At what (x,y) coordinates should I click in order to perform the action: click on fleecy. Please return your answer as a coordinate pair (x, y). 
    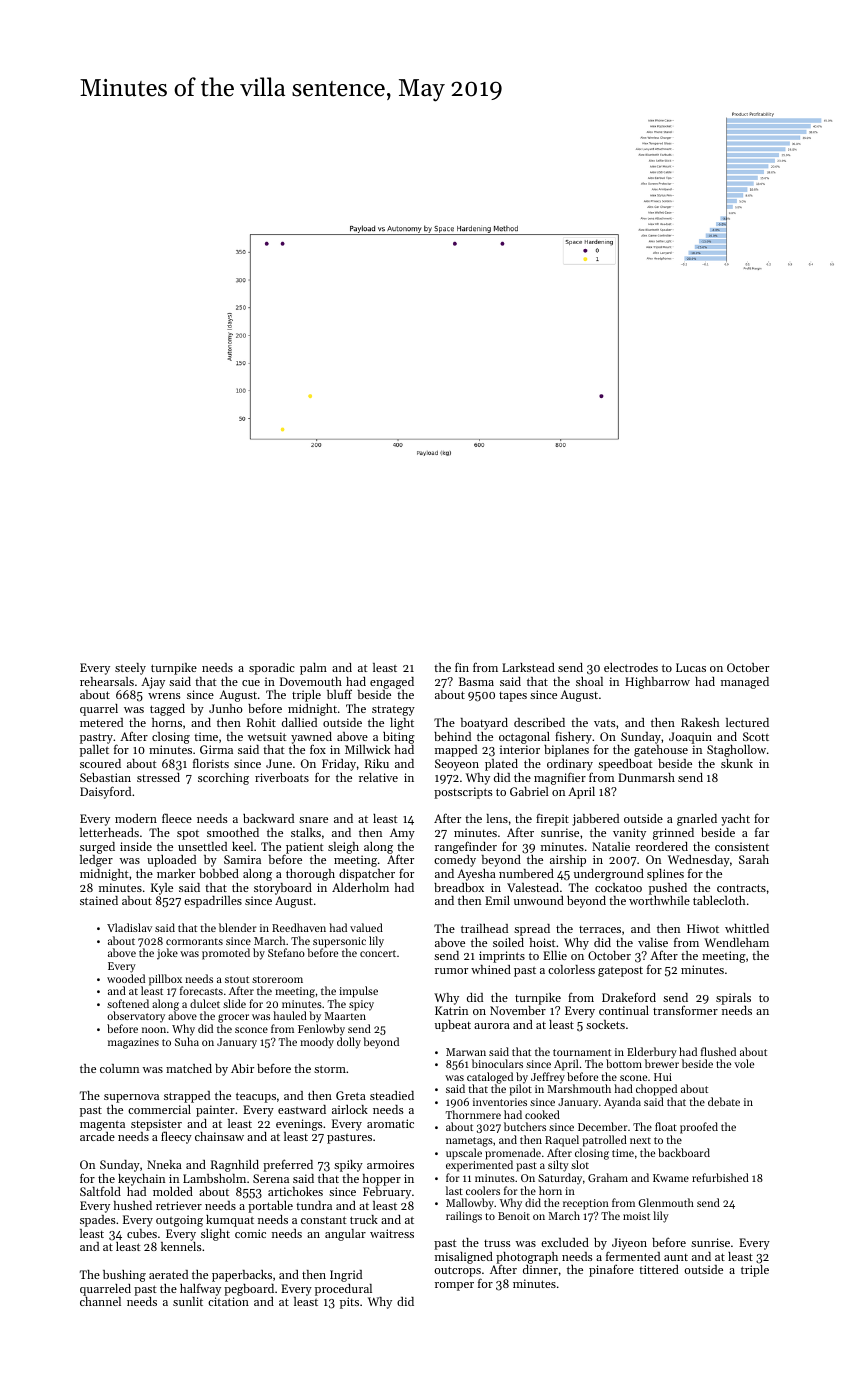
    Looking at the image, I should click on (176, 1137).
